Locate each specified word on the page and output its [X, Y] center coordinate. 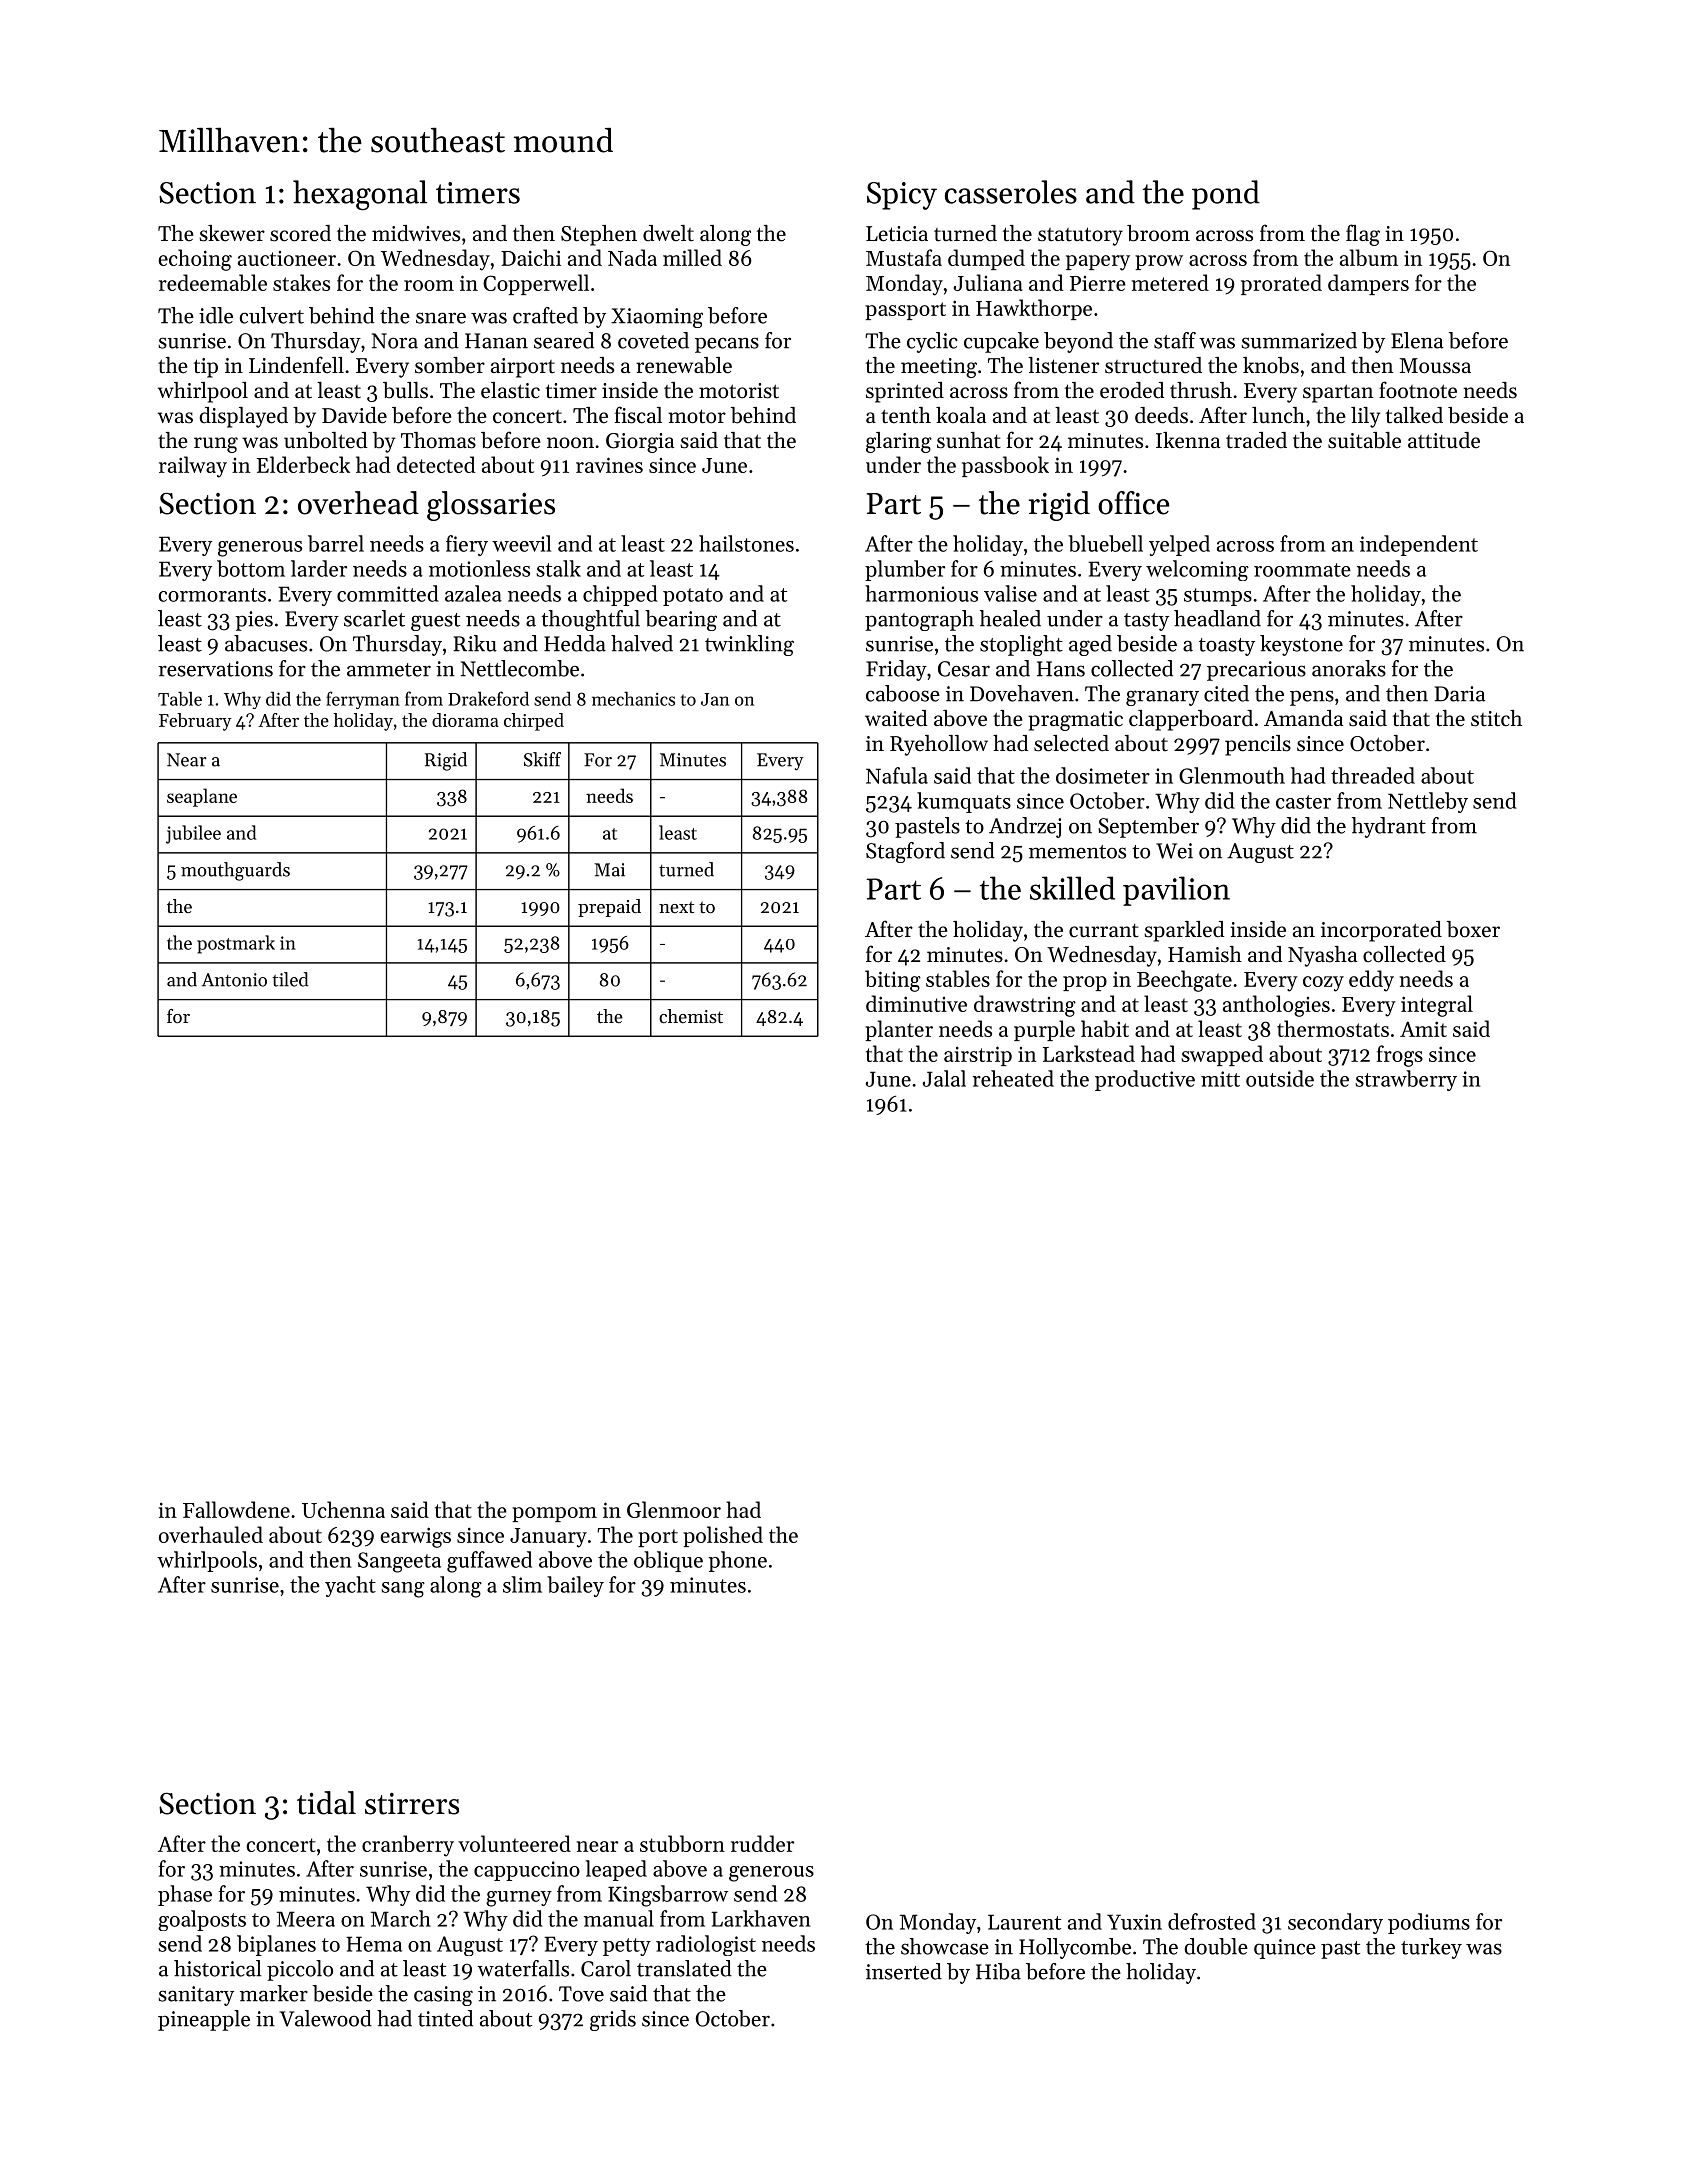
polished [723, 1536]
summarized [1299, 340]
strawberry [1406, 1080]
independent [1419, 545]
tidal [326, 1803]
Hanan [496, 341]
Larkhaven [761, 1918]
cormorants [212, 595]
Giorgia [640, 443]
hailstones [746, 543]
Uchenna [343, 1509]
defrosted [1212, 1921]
